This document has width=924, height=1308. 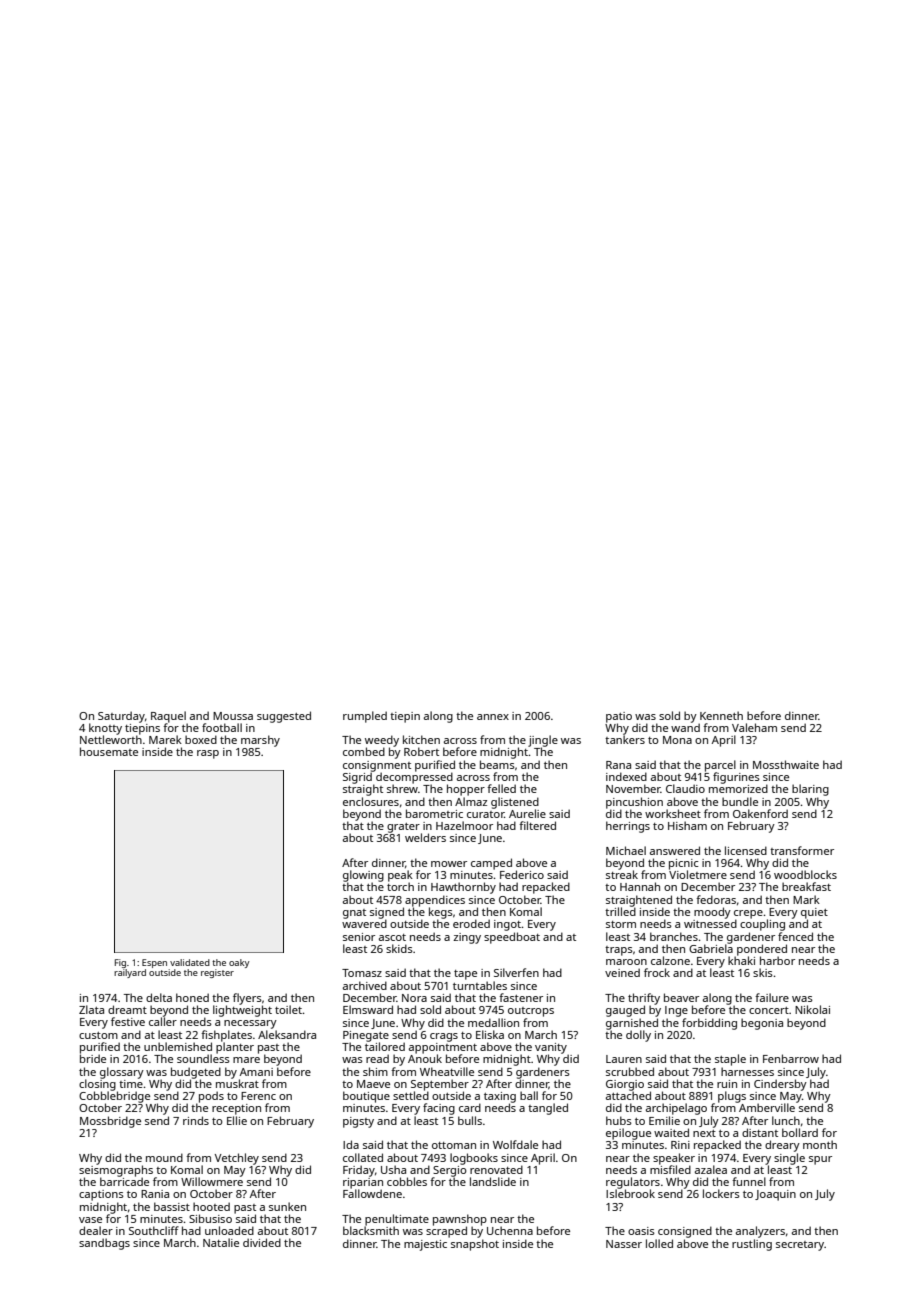 I want to click on fenced, so click(x=795, y=936).
